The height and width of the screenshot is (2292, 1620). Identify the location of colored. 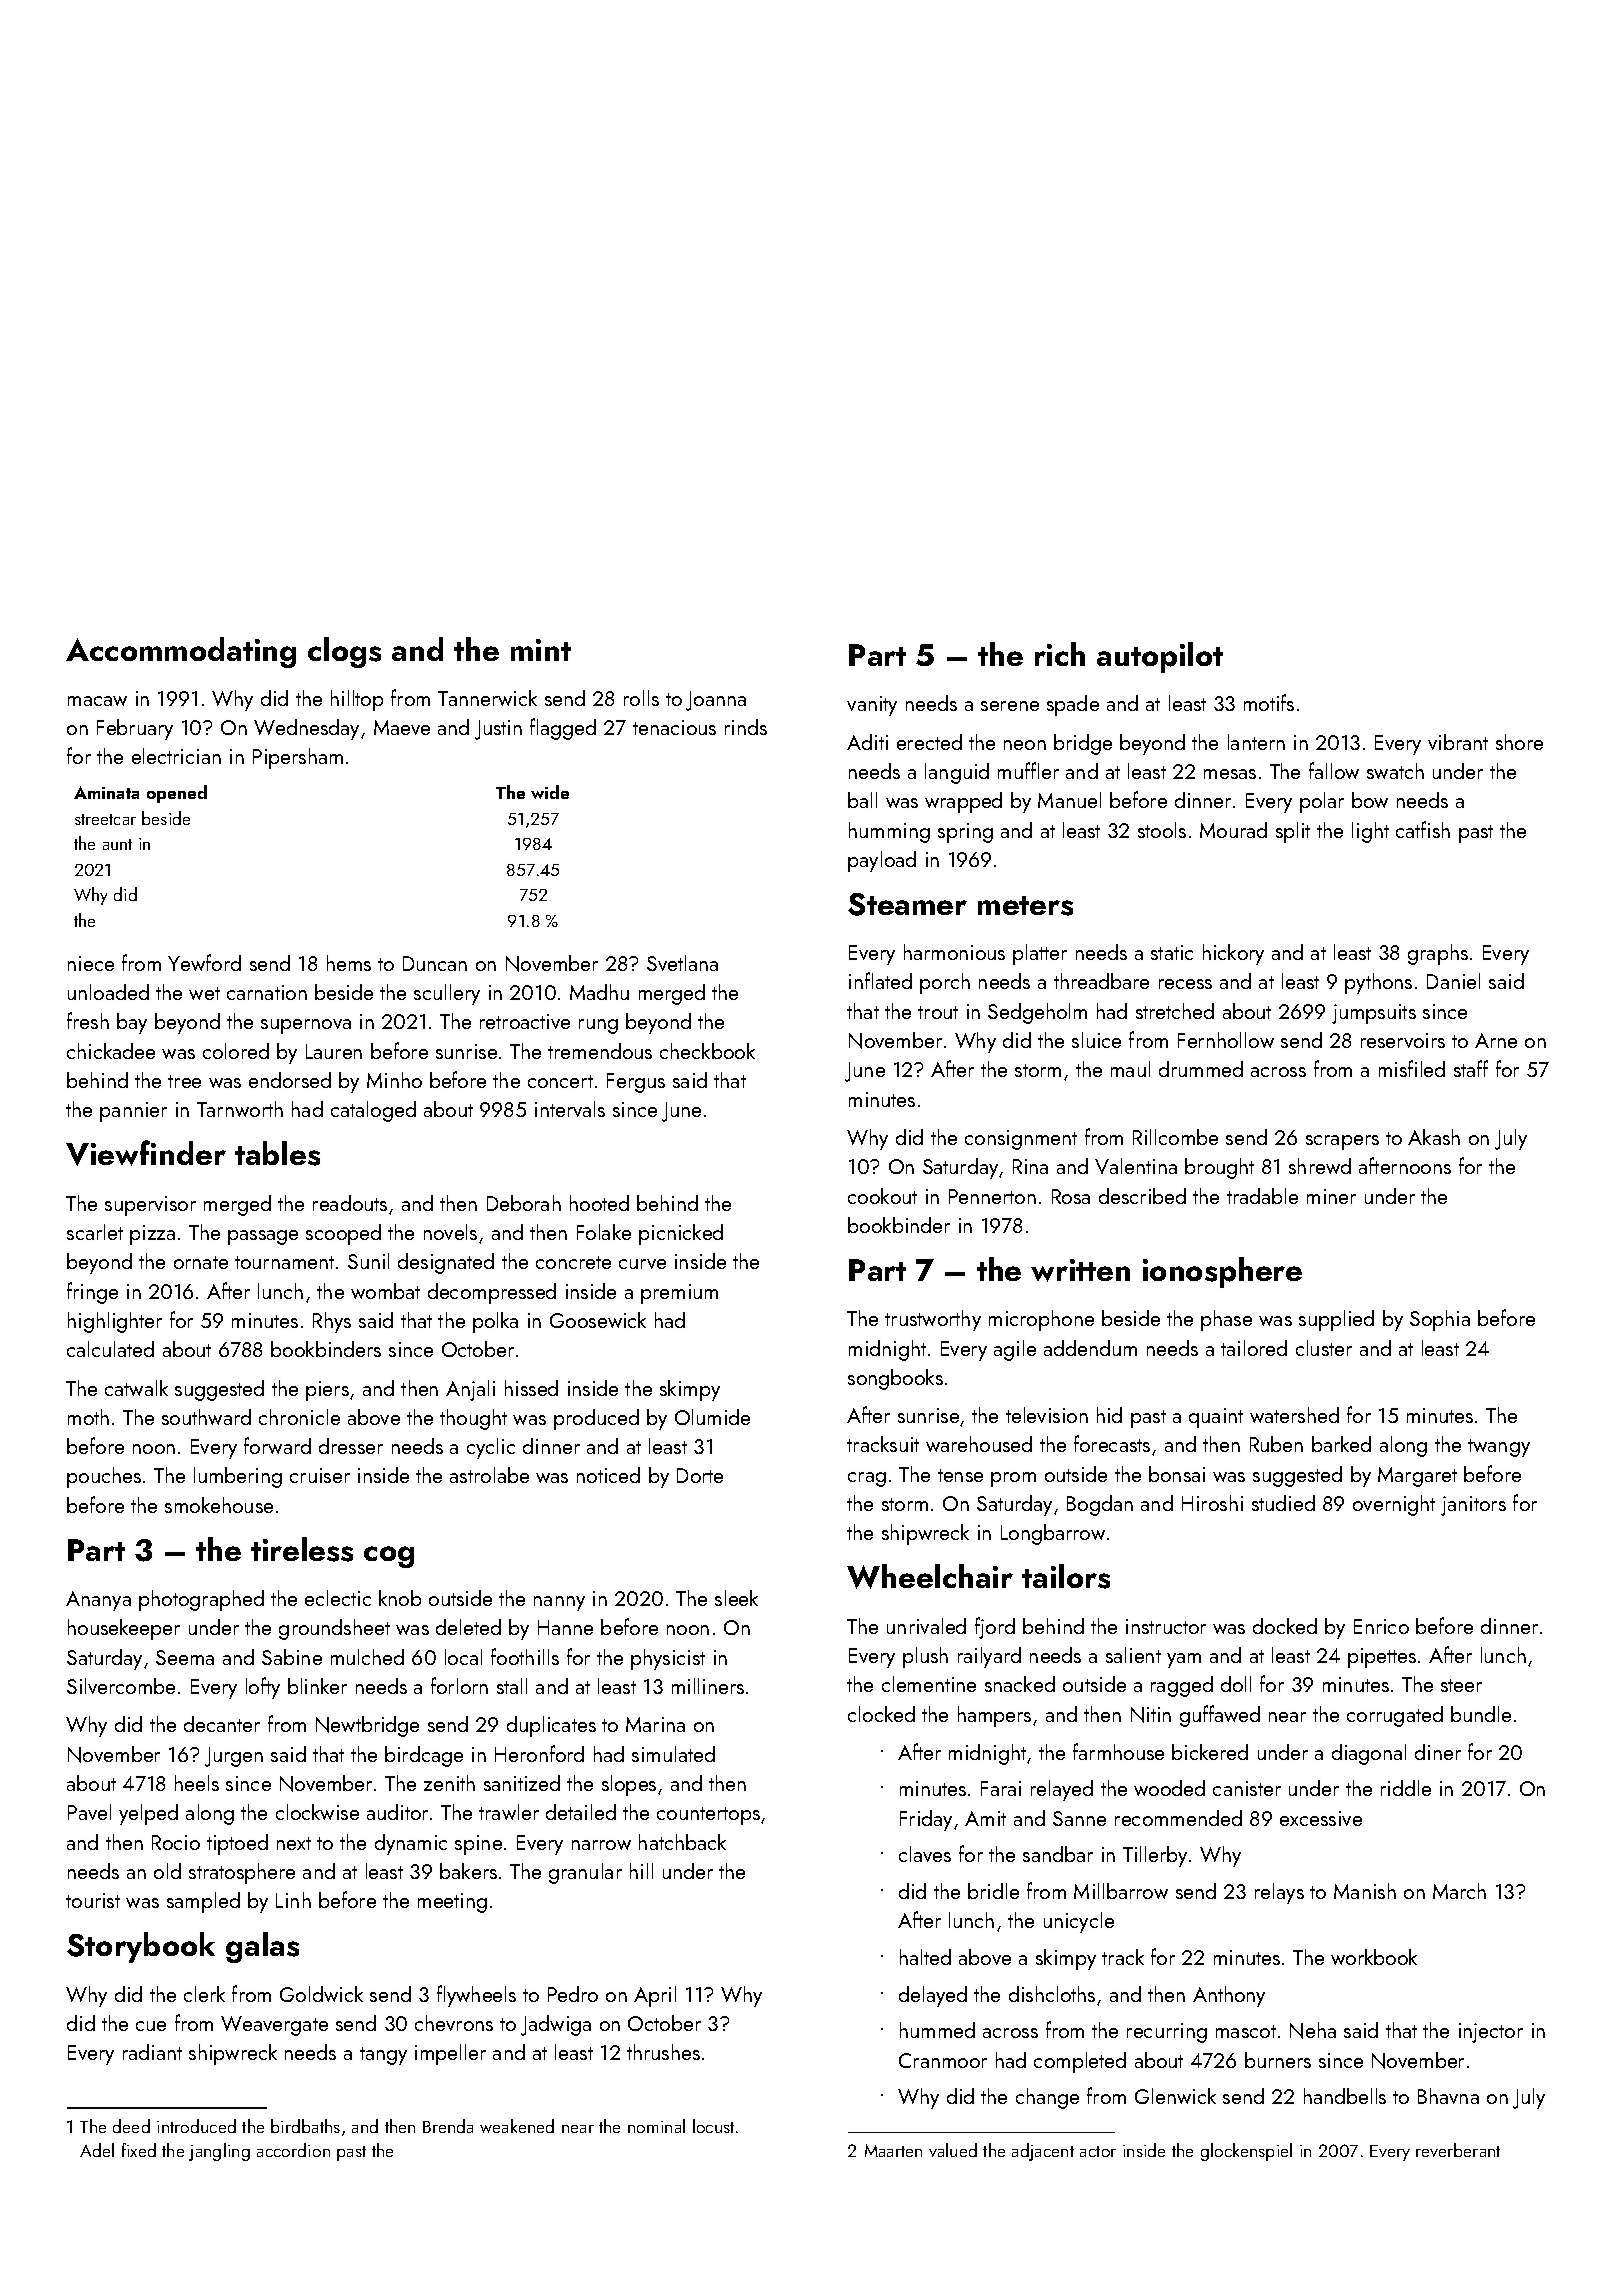
(236, 1051).
